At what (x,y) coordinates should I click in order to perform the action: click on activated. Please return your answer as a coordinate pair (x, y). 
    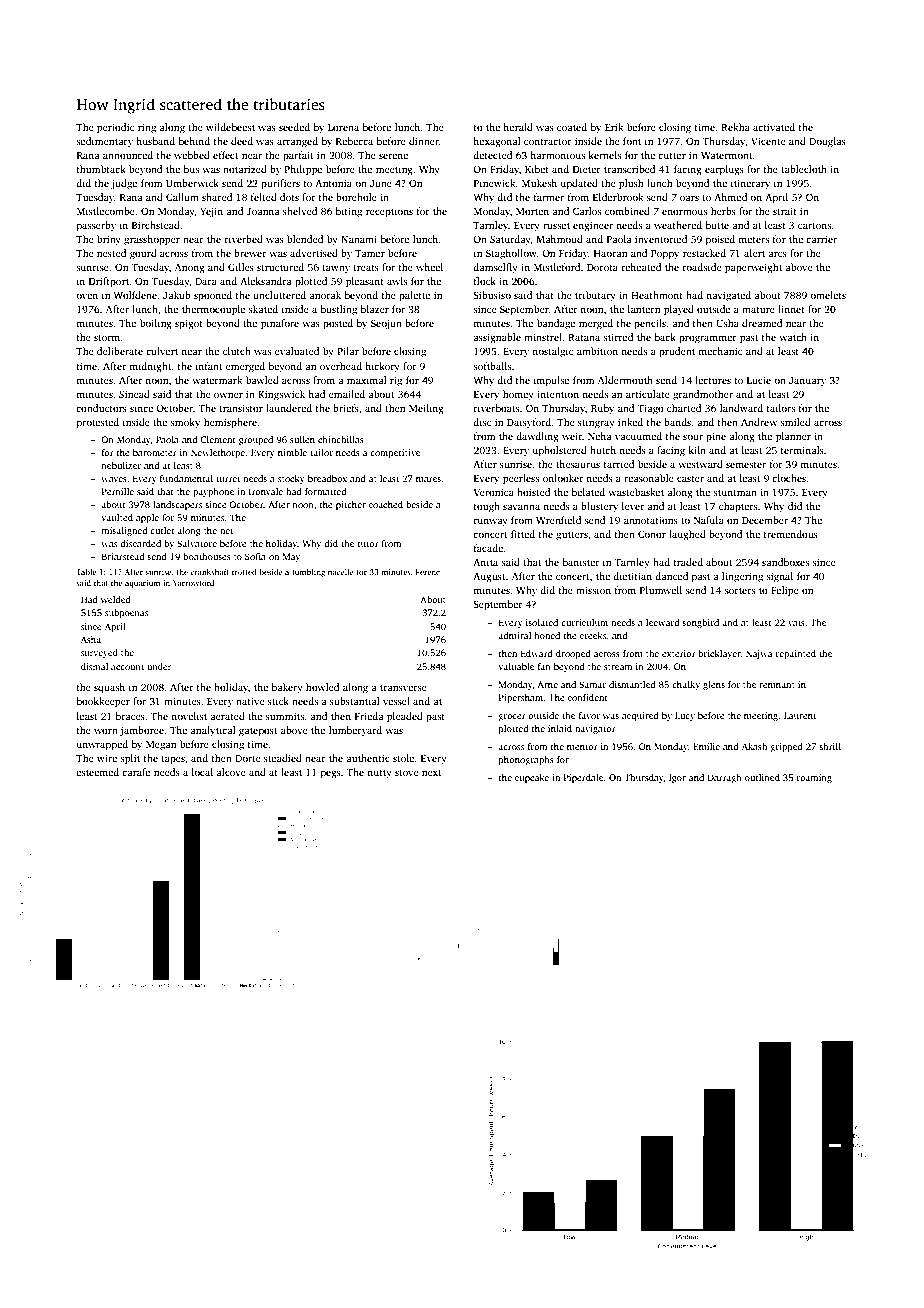
    Looking at the image, I should click on (774, 127).
